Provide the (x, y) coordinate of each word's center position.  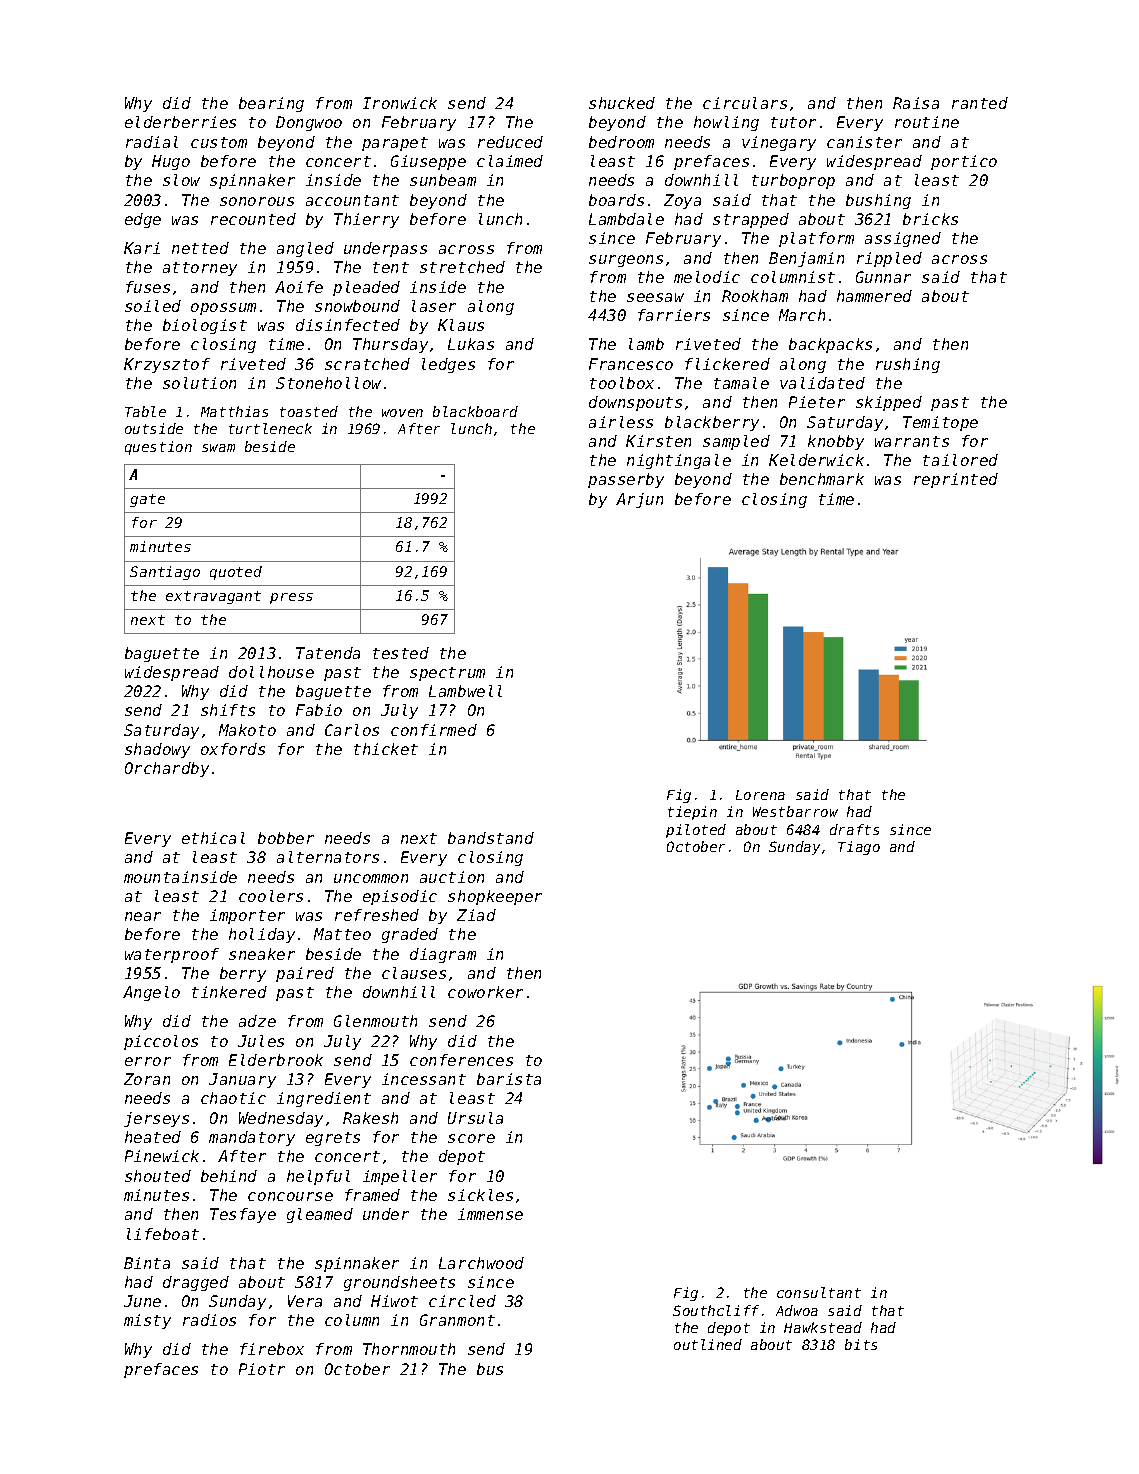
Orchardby (167, 769)
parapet (395, 144)
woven (402, 413)
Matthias (234, 411)
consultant (819, 1292)
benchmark (822, 479)
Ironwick (400, 103)
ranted (980, 103)
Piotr (262, 1369)
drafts (854, 829)
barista (509, 1079)
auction (452, 877)
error (148, 1061)
